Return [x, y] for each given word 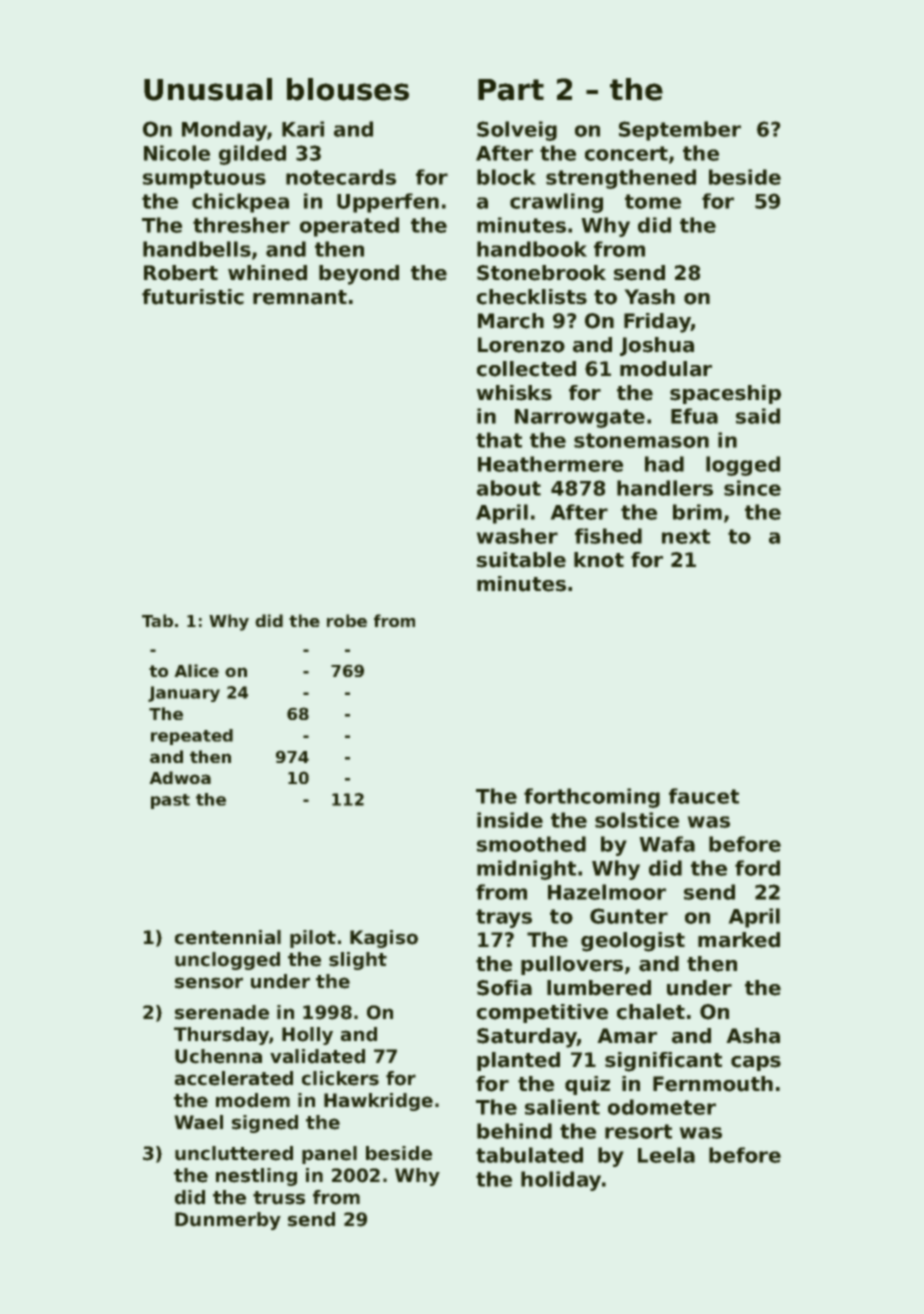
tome [653, 201]
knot [599, 560]
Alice [197, 670]
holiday [561, 1181]
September [680, 131]
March [511, 321]
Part [511, 90]
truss [279, 1198]
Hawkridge [378, 1102]
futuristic [193, 297]
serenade [222, 1012]
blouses [348, 89]
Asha [753, 1036]
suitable [521, 560]
